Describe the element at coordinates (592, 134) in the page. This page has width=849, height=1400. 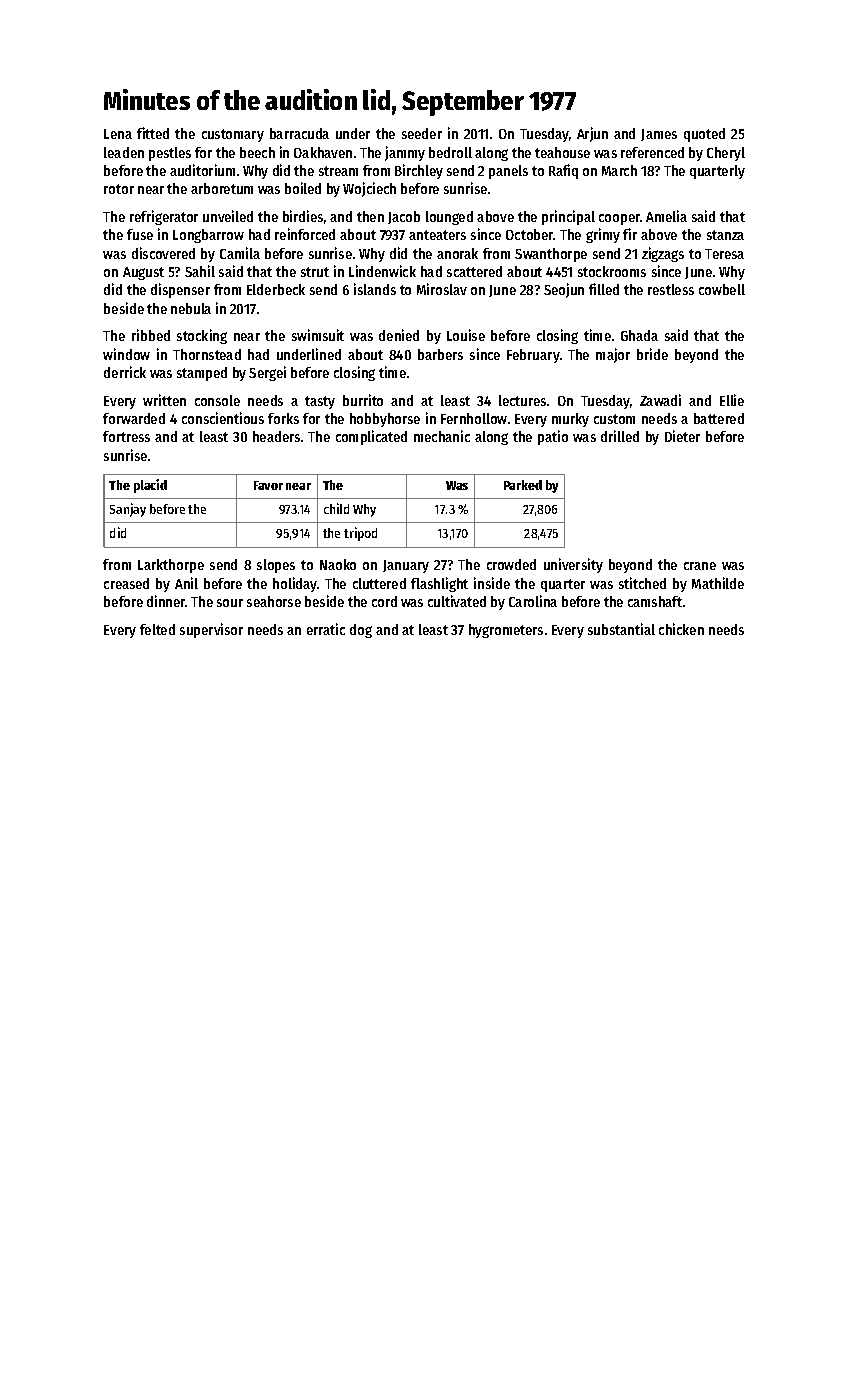
I see `Arjun` at that location.
